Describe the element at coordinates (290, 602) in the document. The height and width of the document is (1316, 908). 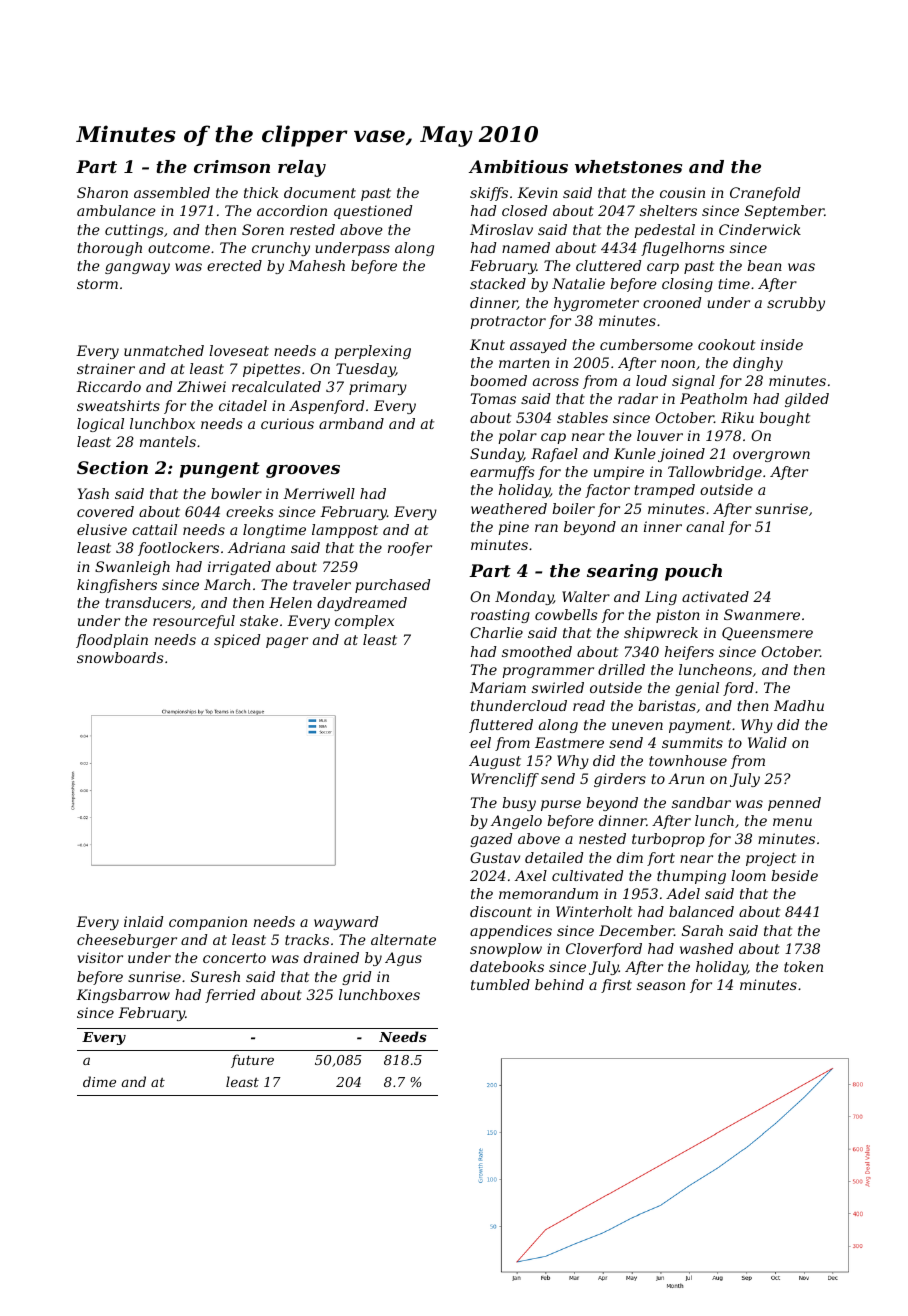
I see `Helen` at that location.
